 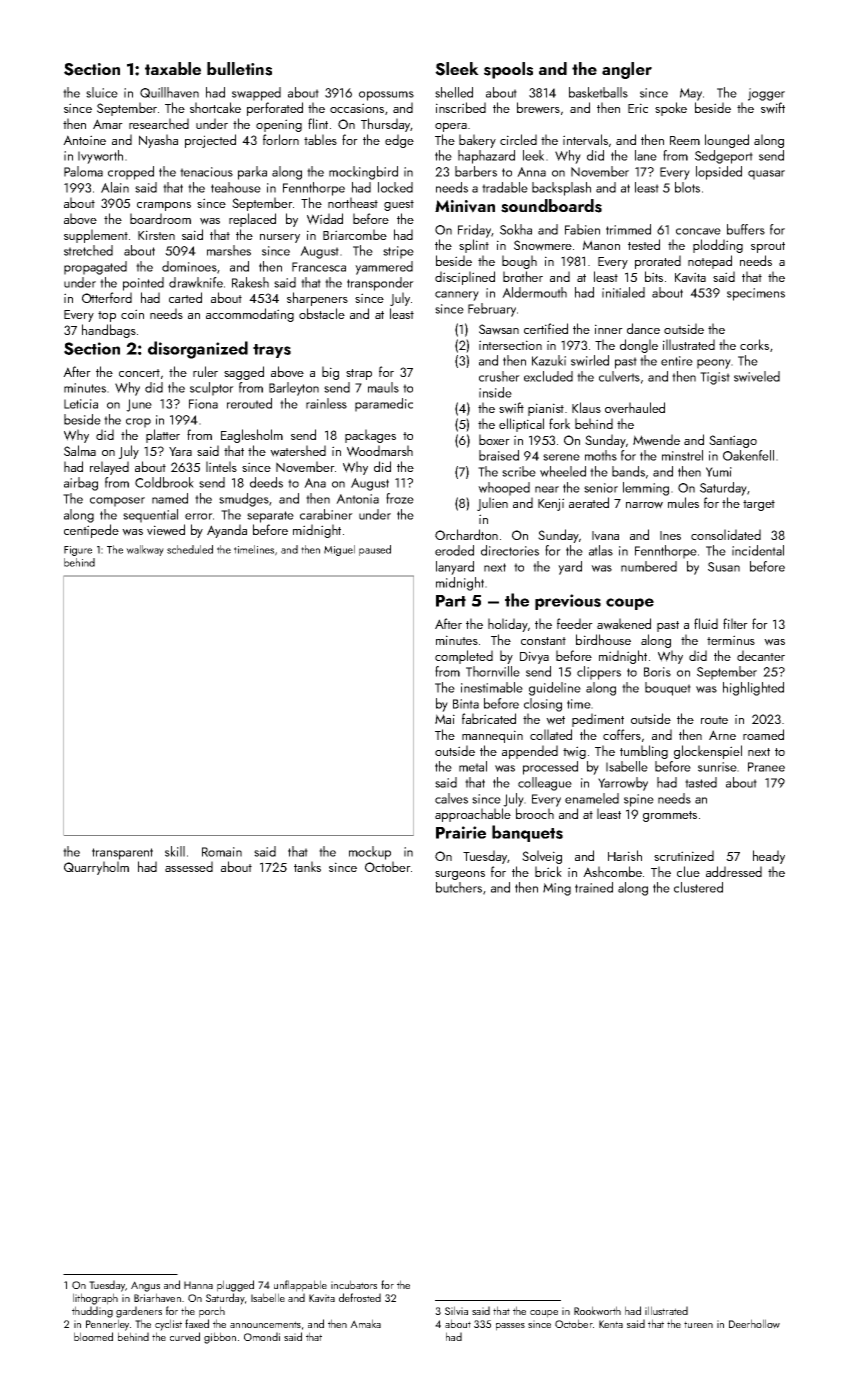 I want to click on Eaglesholm, so click(x=252, y=436).
